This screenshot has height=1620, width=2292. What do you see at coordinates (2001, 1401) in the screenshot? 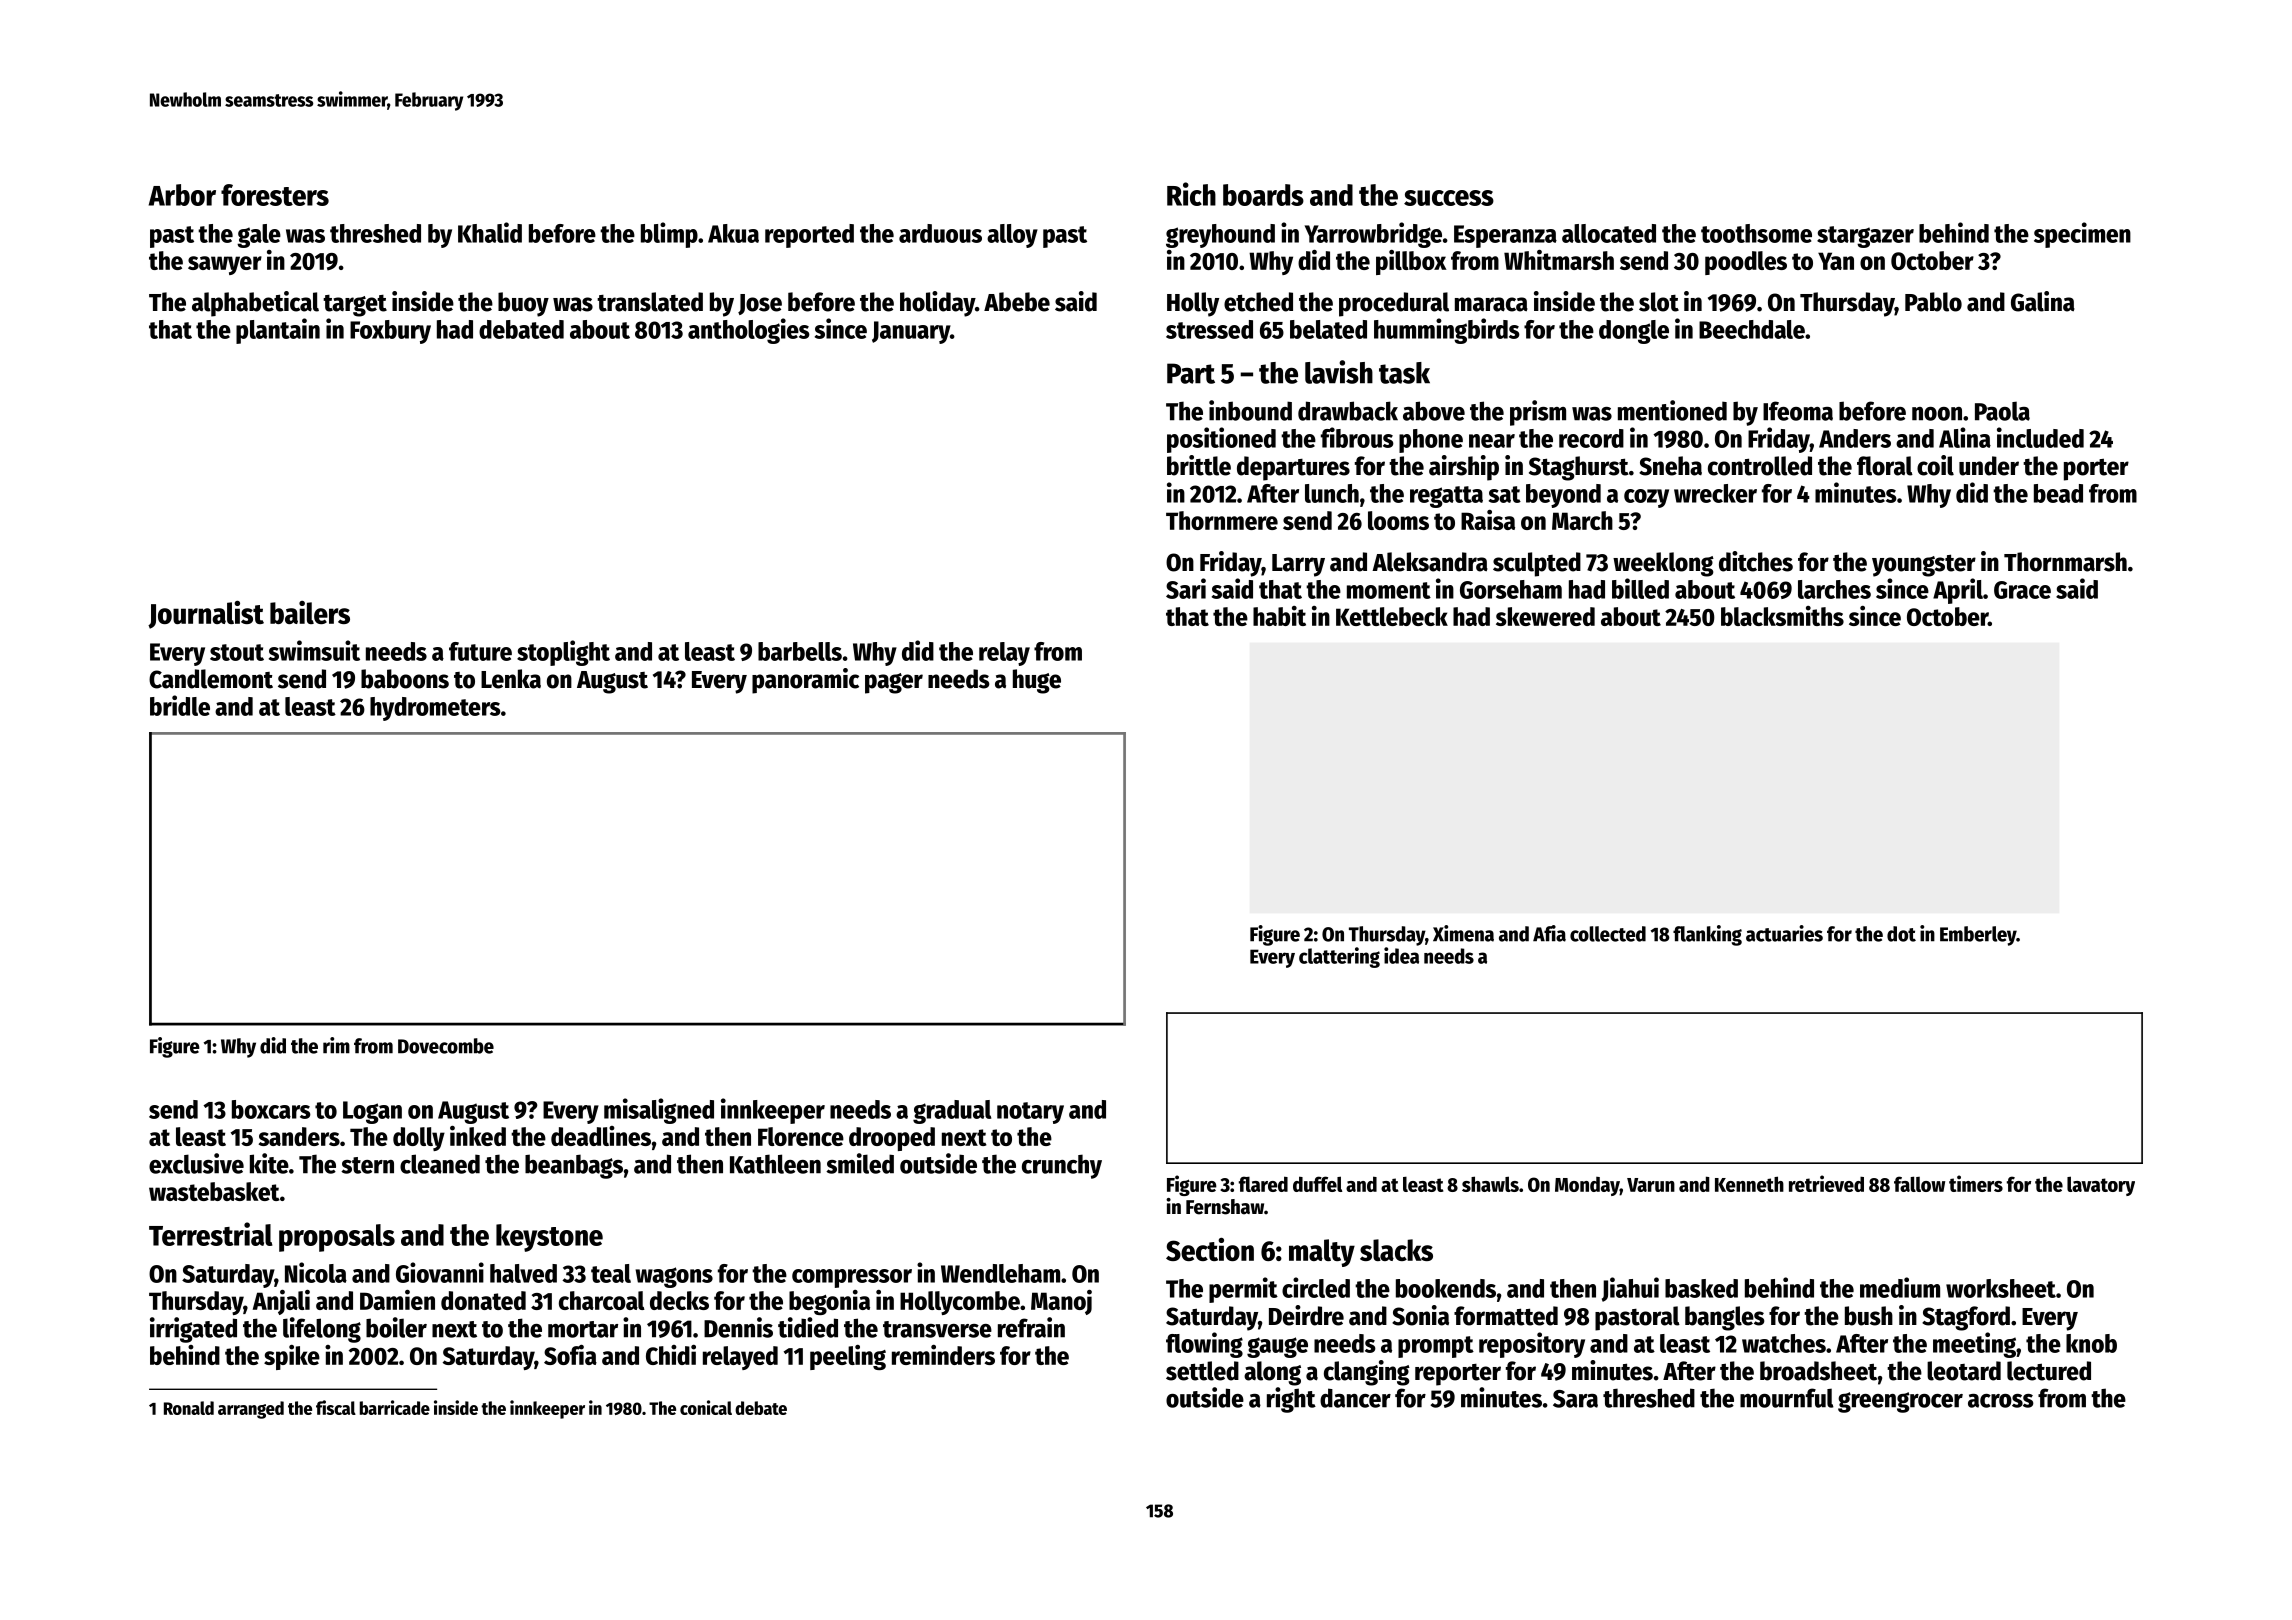
I see `across` at bounding box center [2001, 1401].
